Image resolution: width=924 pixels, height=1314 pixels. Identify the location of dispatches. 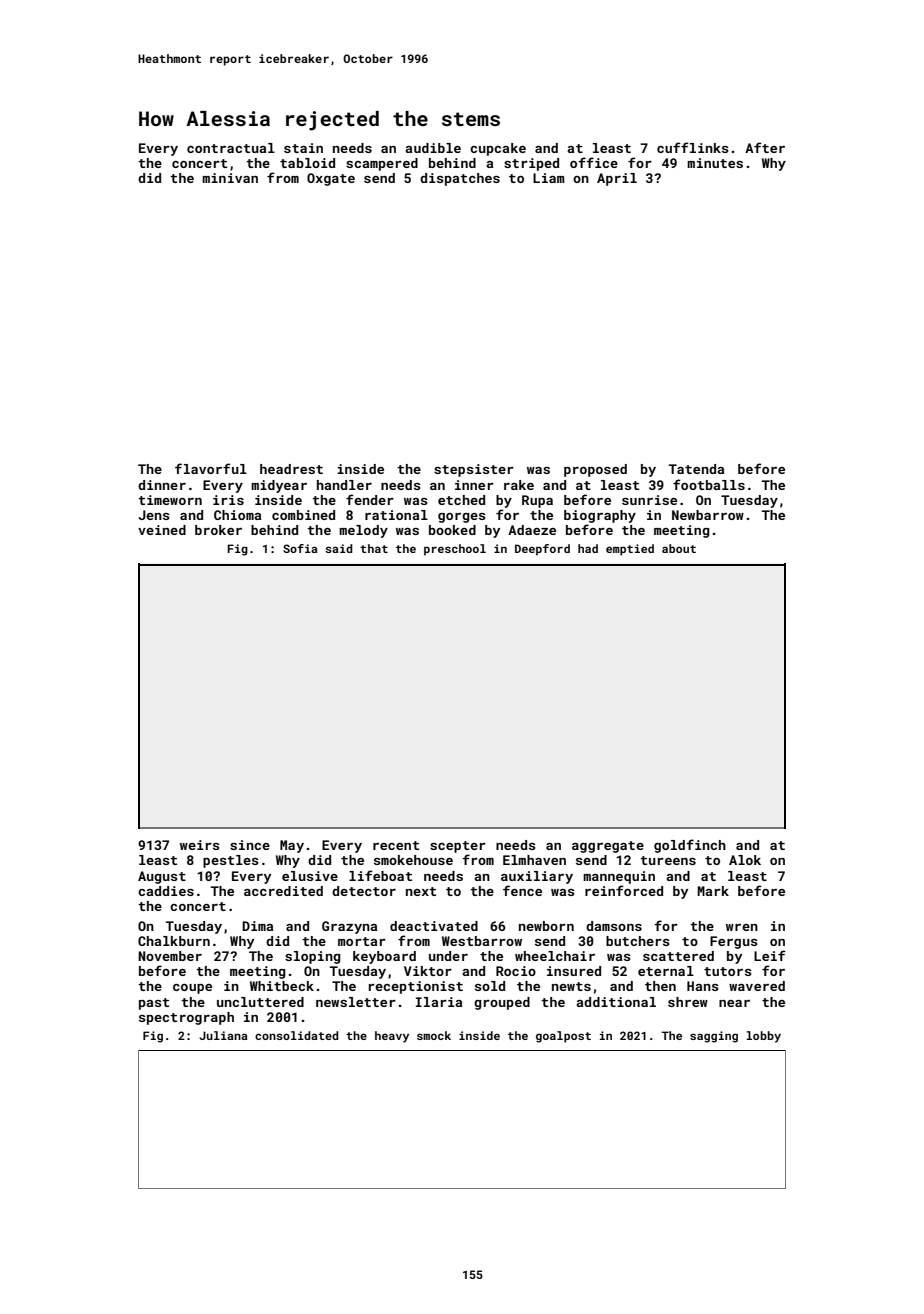
(460, 179).
